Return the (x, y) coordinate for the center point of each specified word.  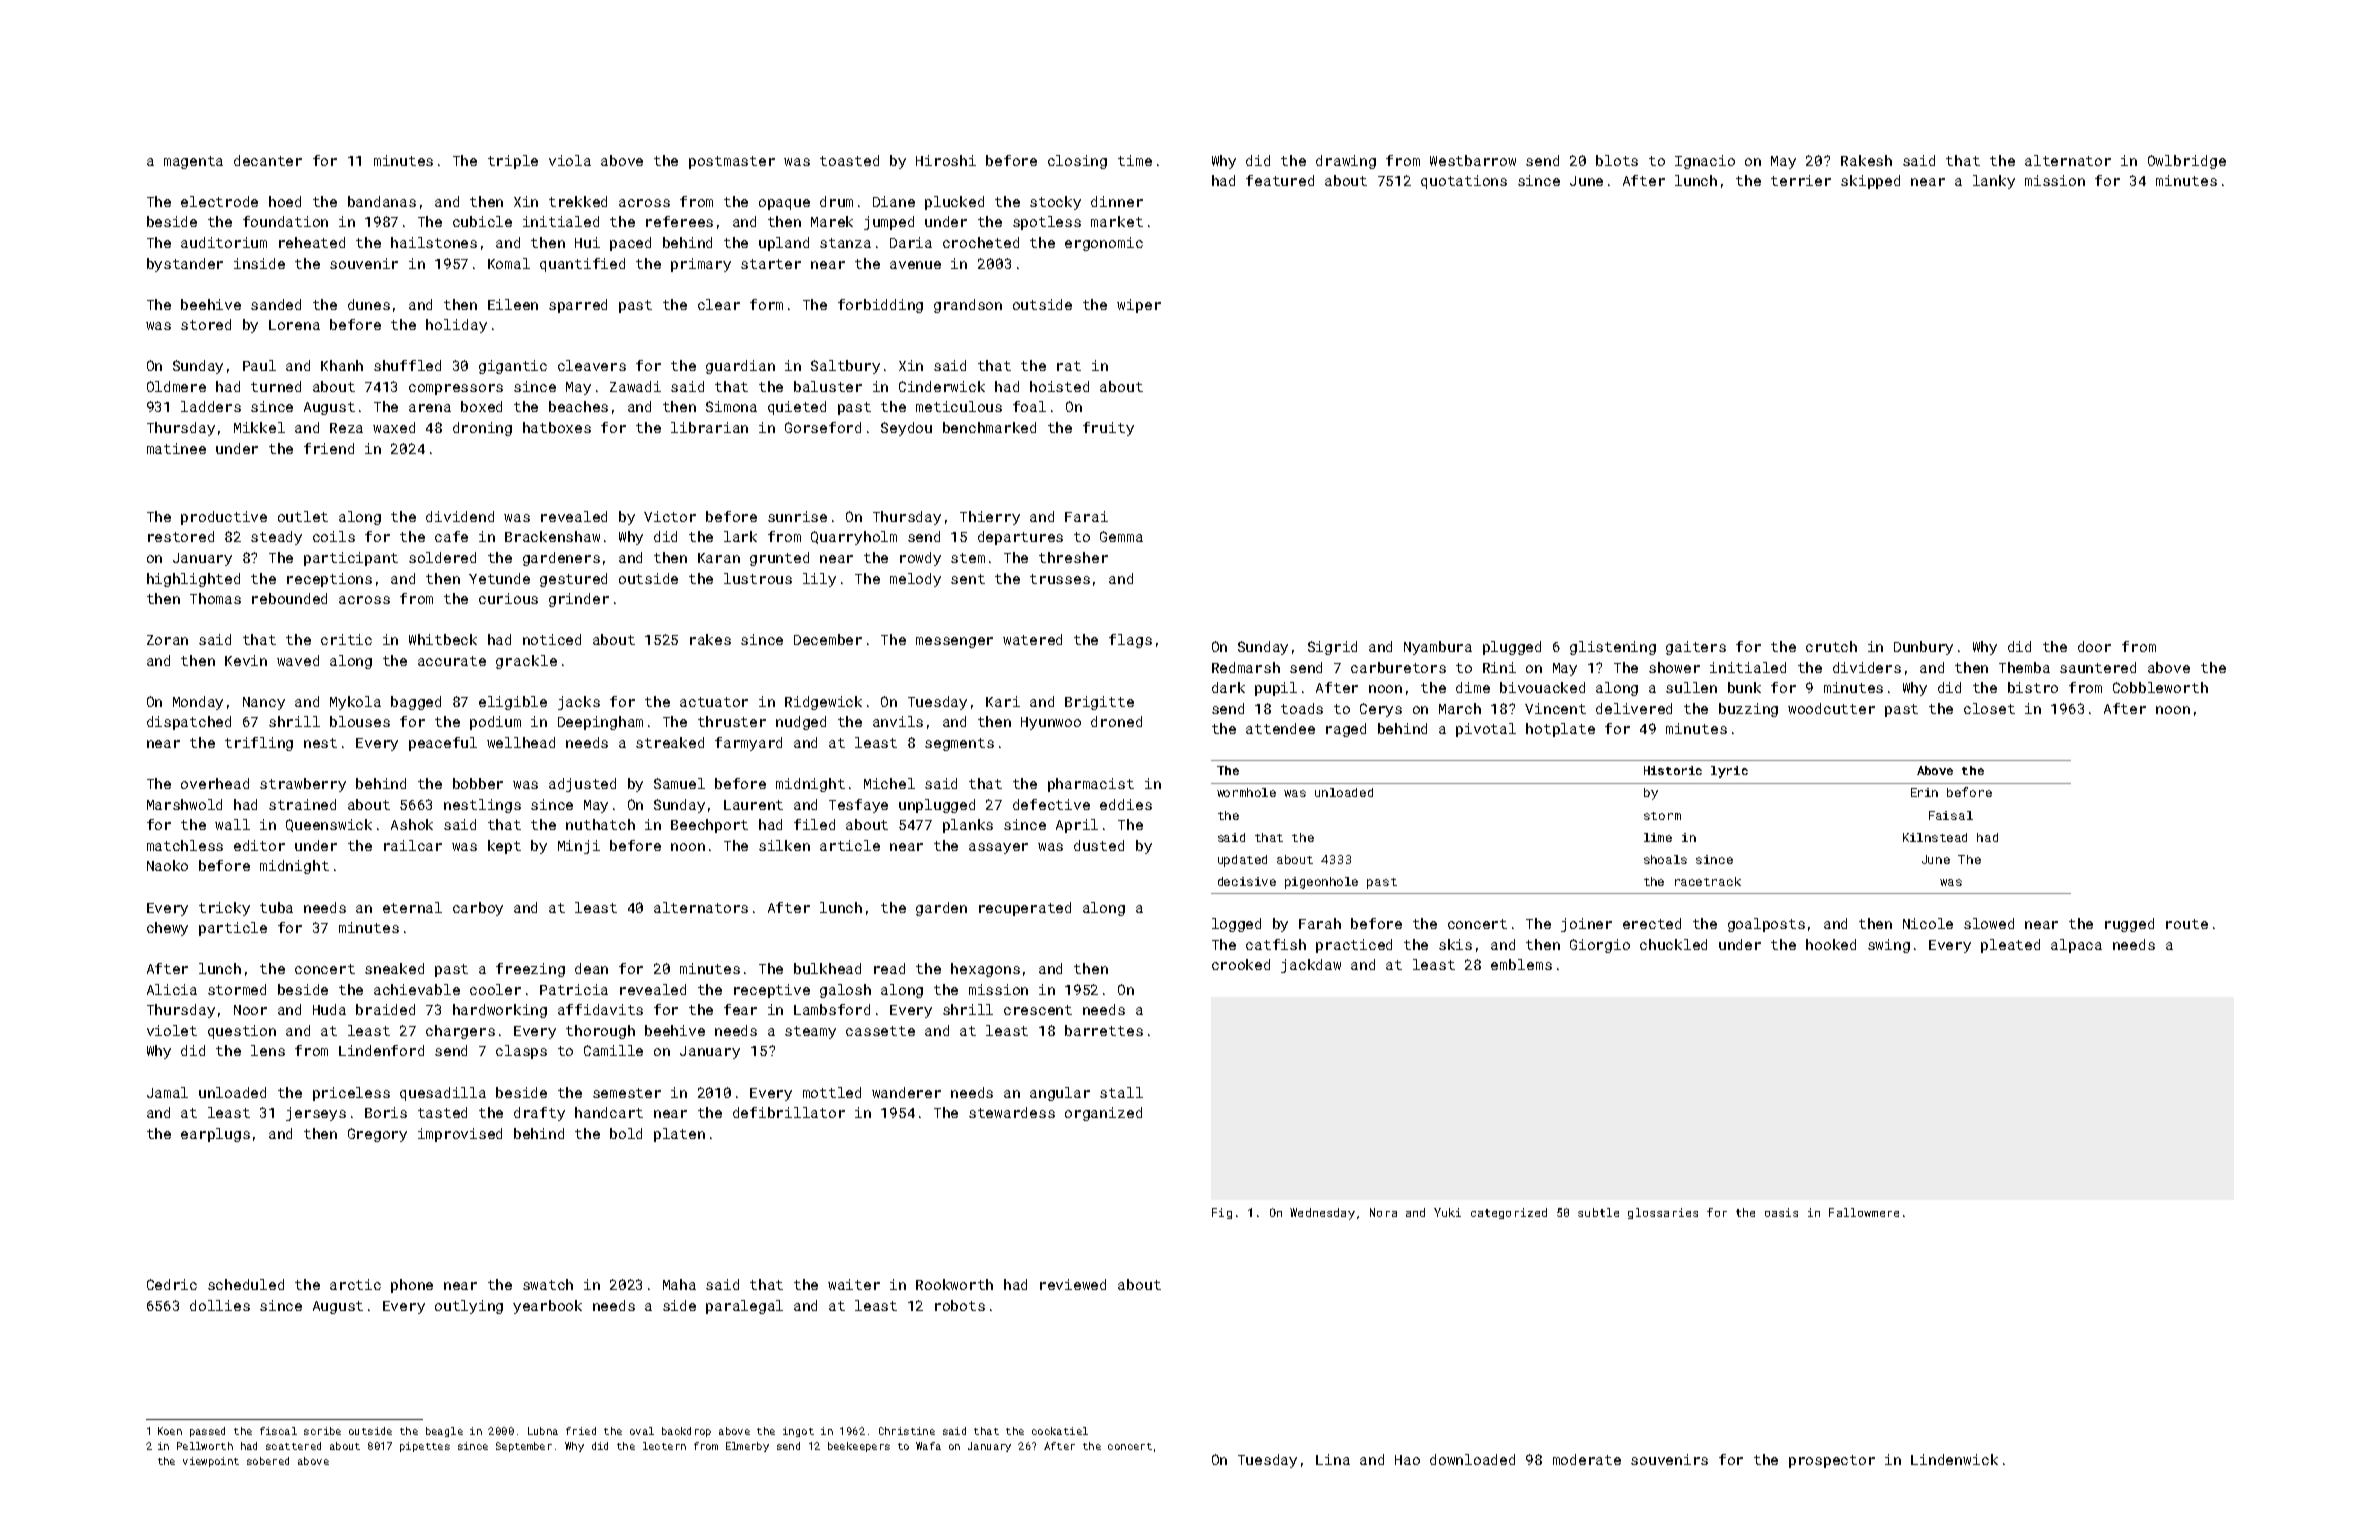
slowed (1989, 923)
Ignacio (1705, 162)
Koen (170, 1431)
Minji (579, 847)
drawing (1346, 162)
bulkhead (827, 968)
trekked (578, 201)
